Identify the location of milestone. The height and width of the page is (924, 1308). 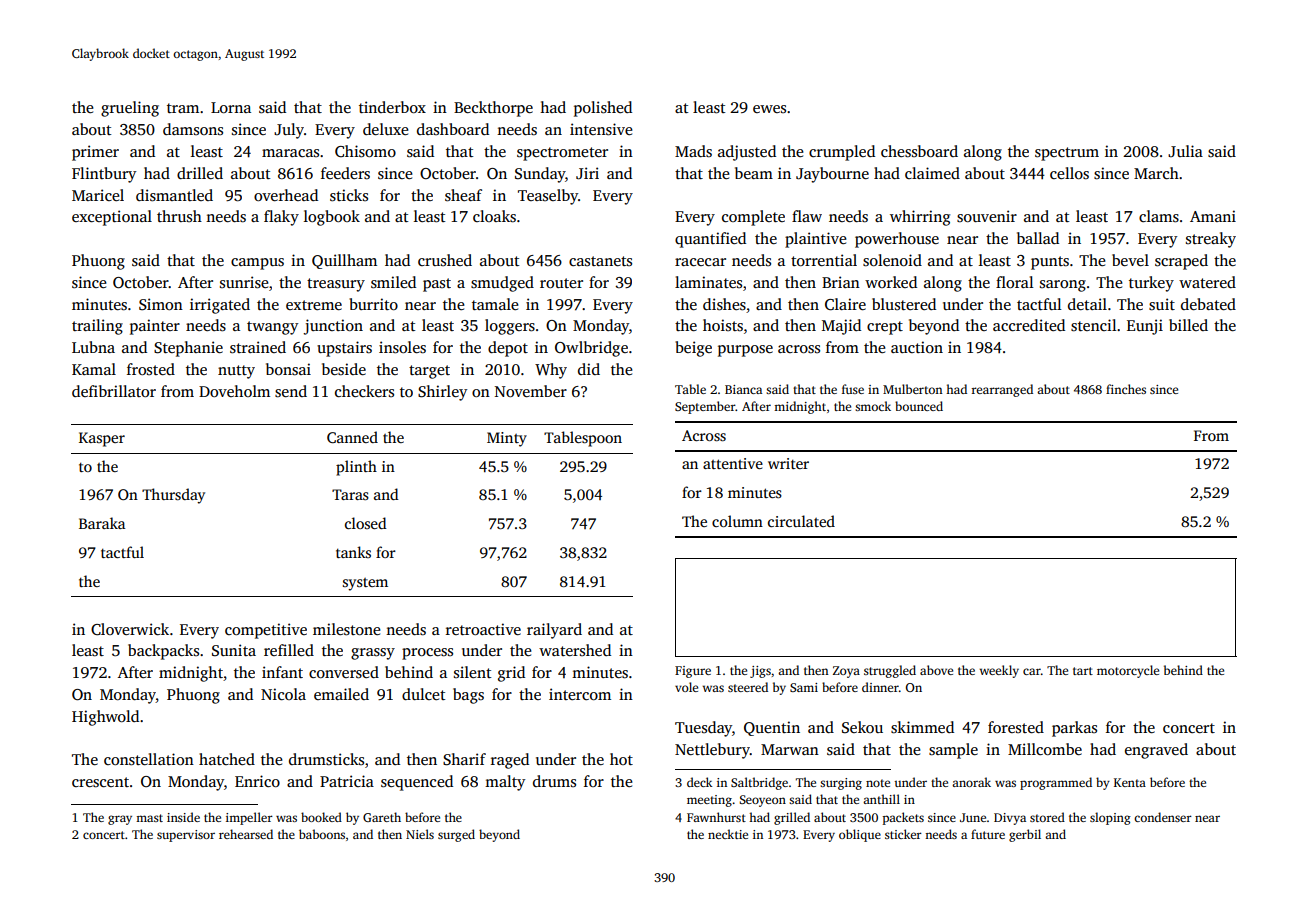
(347, 629).
